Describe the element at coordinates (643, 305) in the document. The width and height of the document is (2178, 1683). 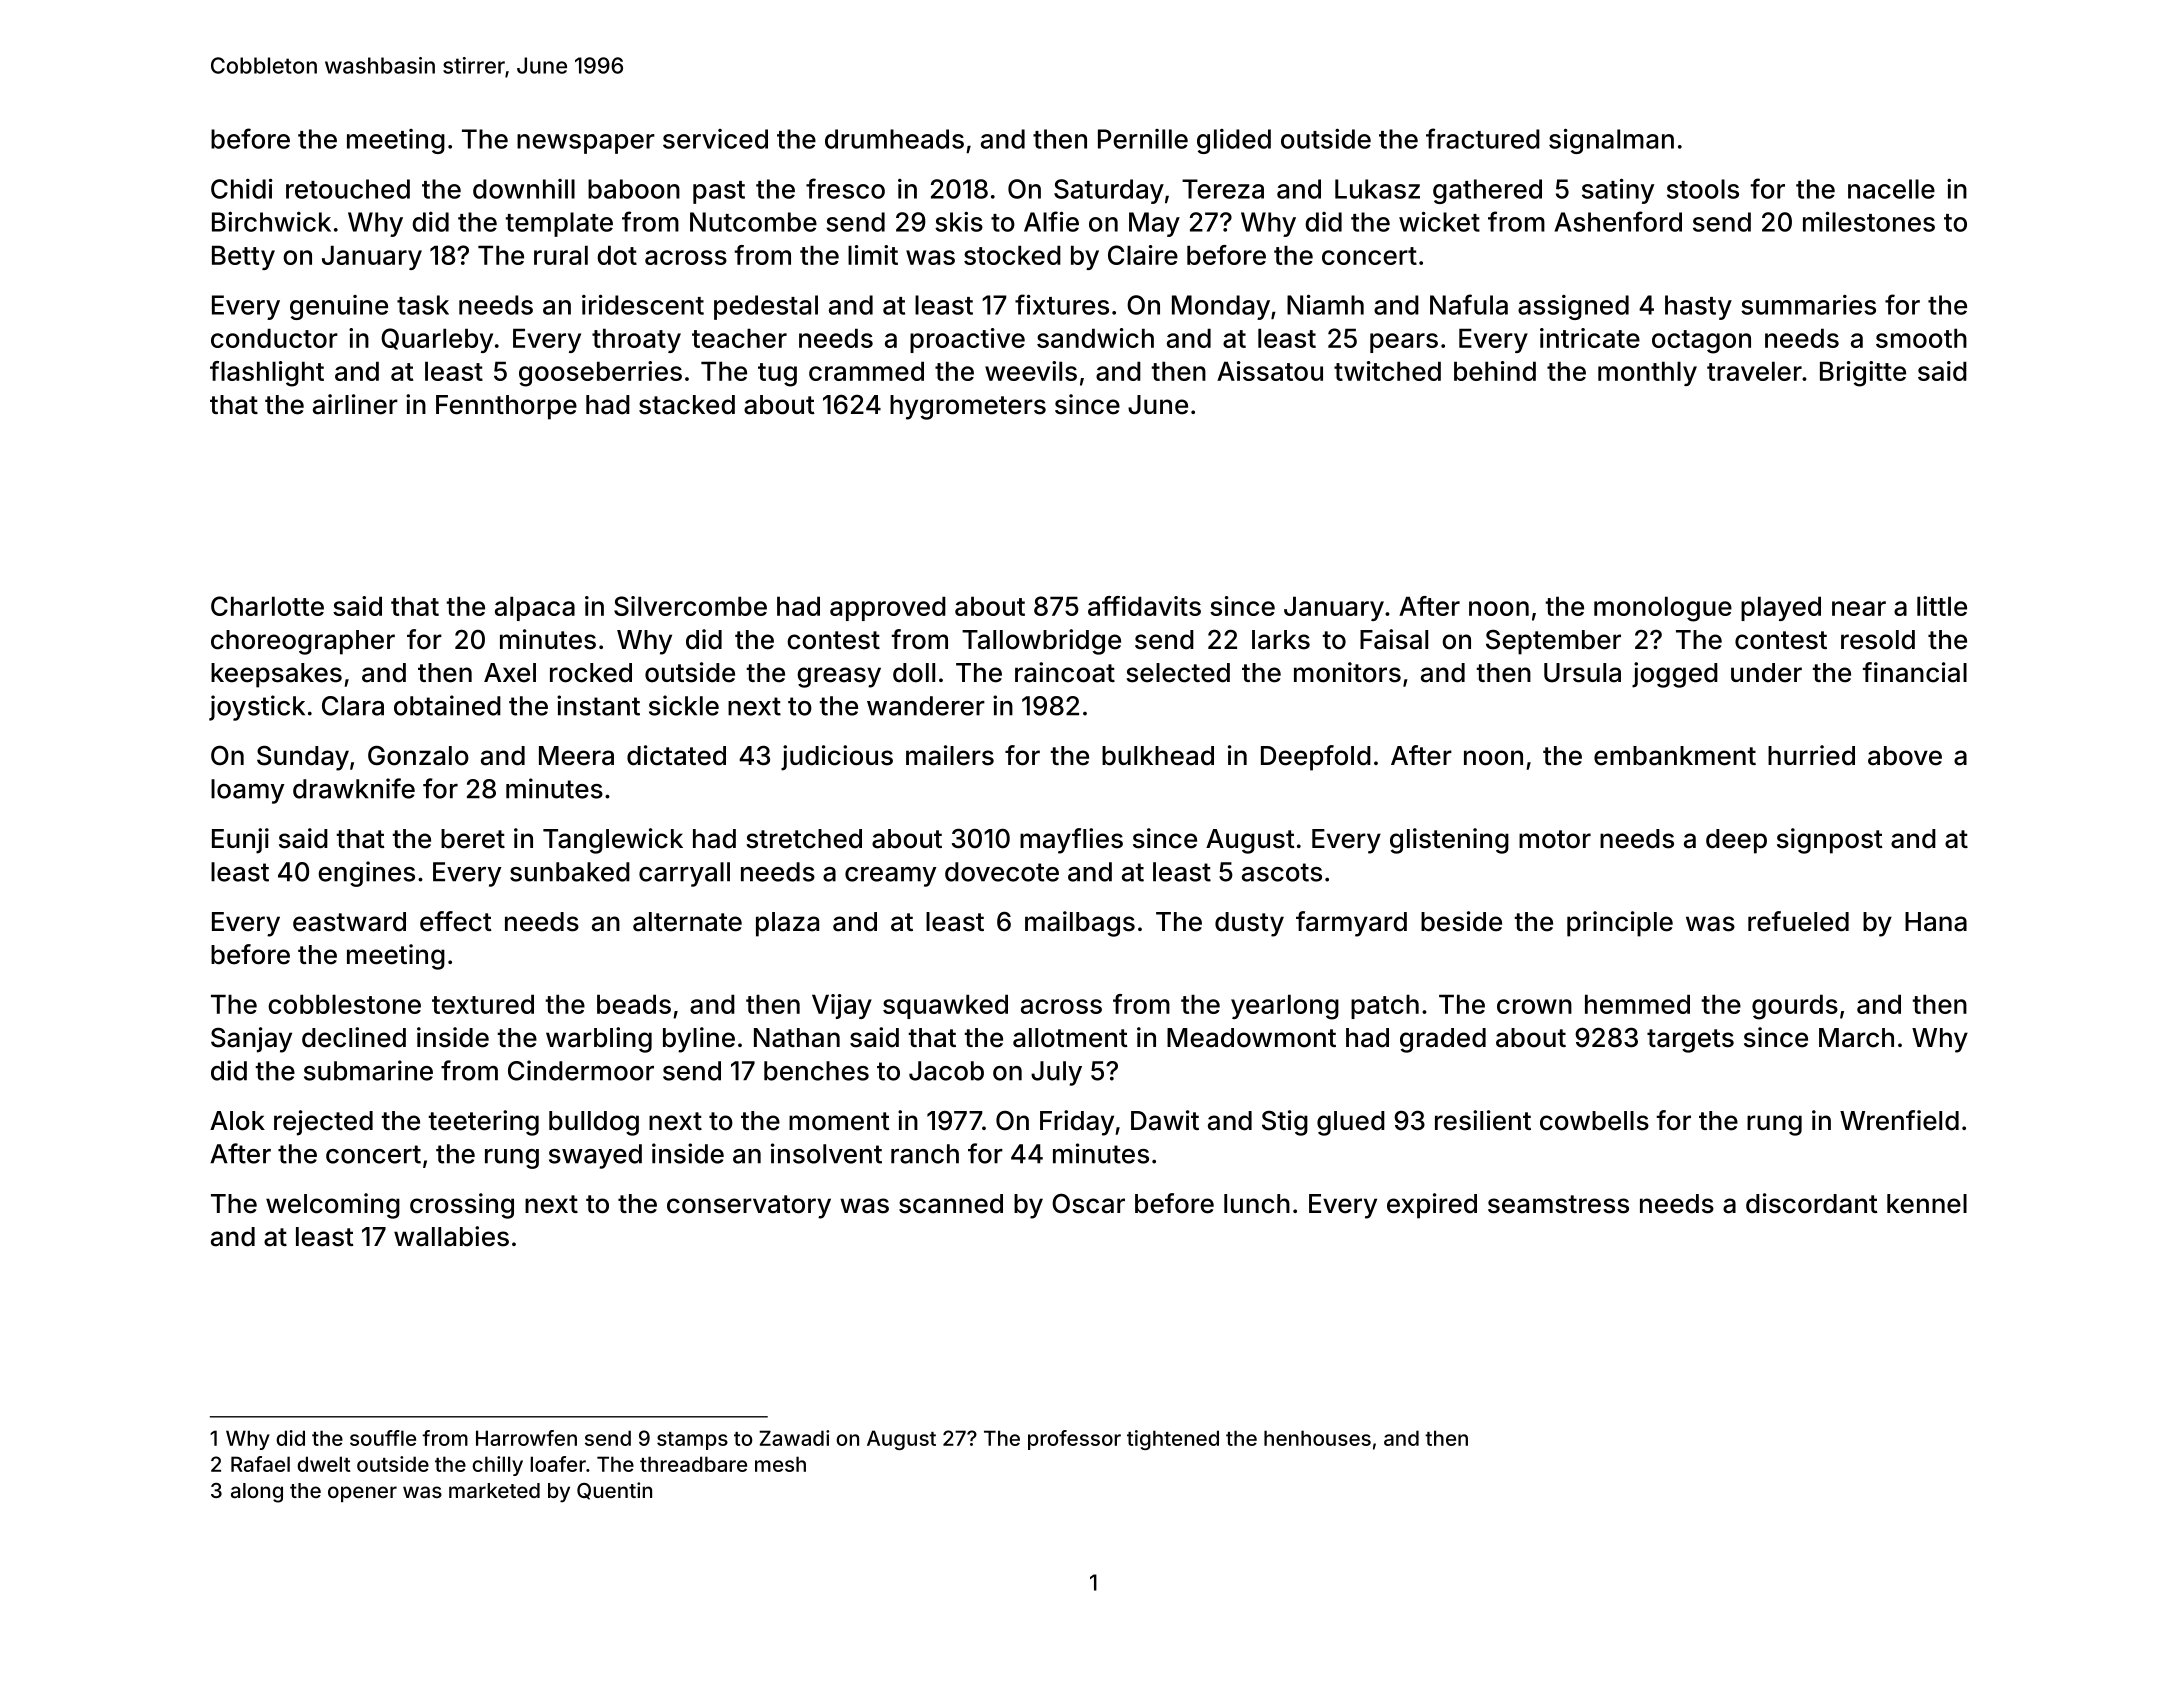
I see `iridescent` at that location.
